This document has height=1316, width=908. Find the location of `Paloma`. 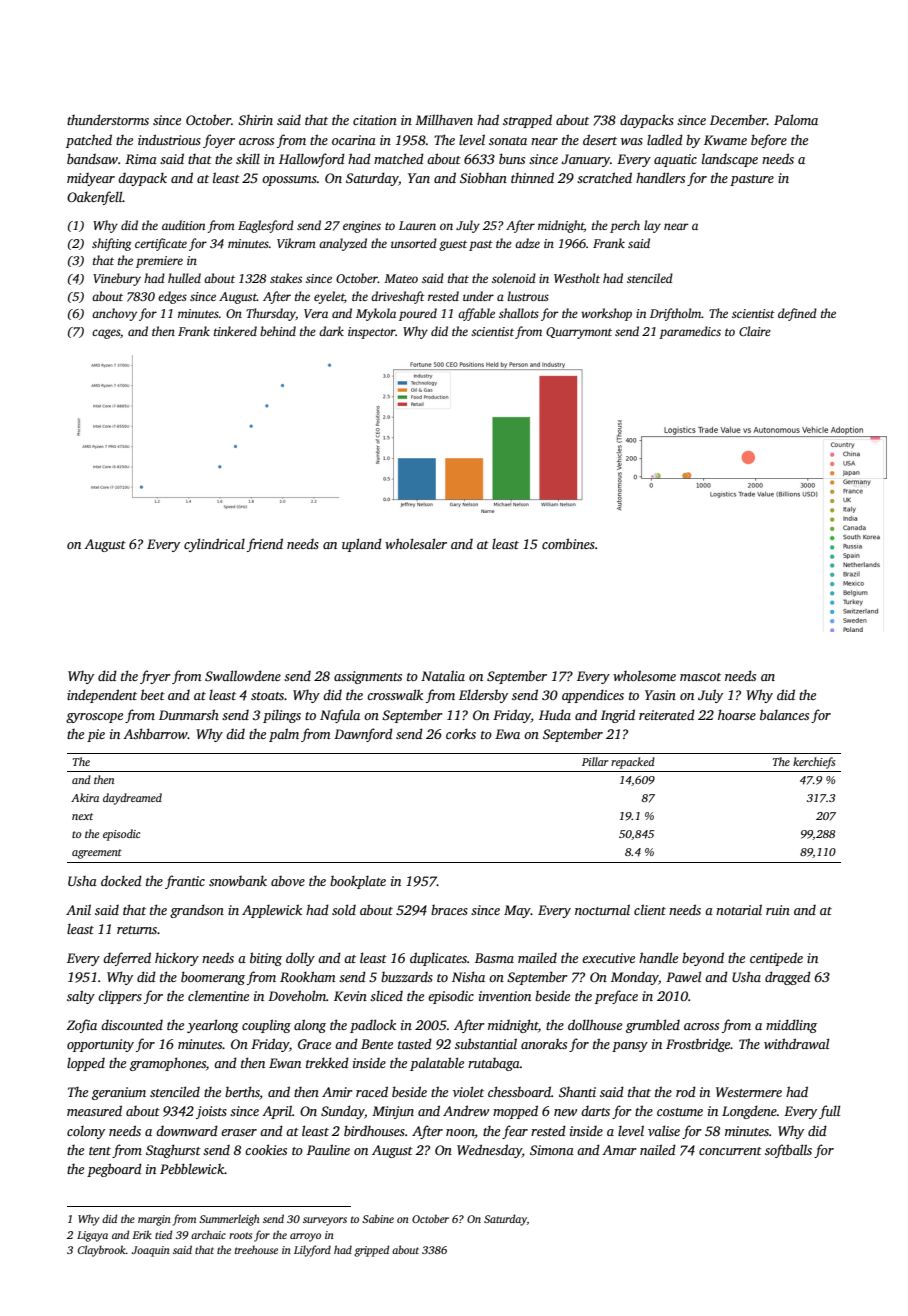

Paloma is located at coordinates (796, 119).
